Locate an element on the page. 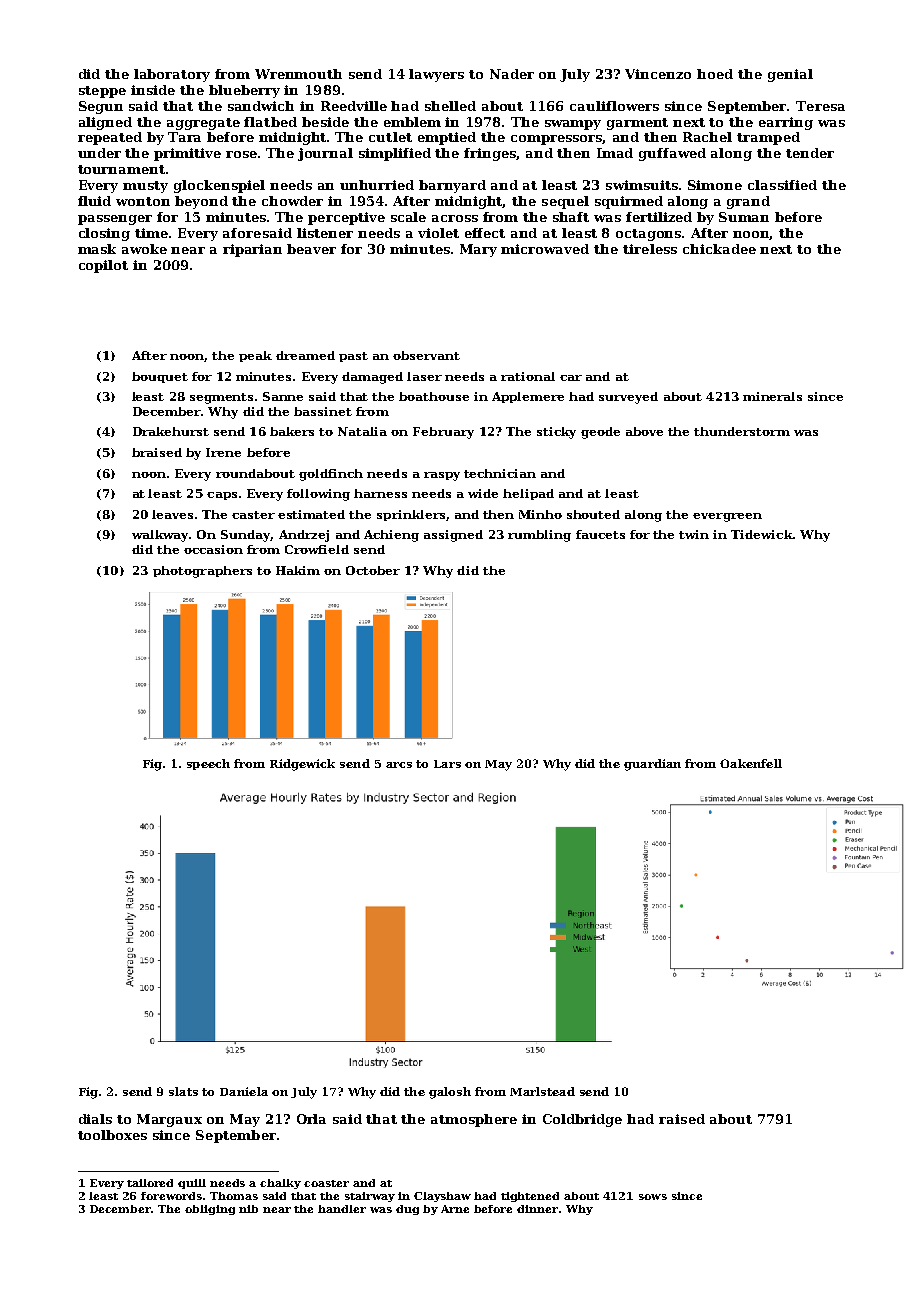  guardian is located at coordinates (652, 765).
